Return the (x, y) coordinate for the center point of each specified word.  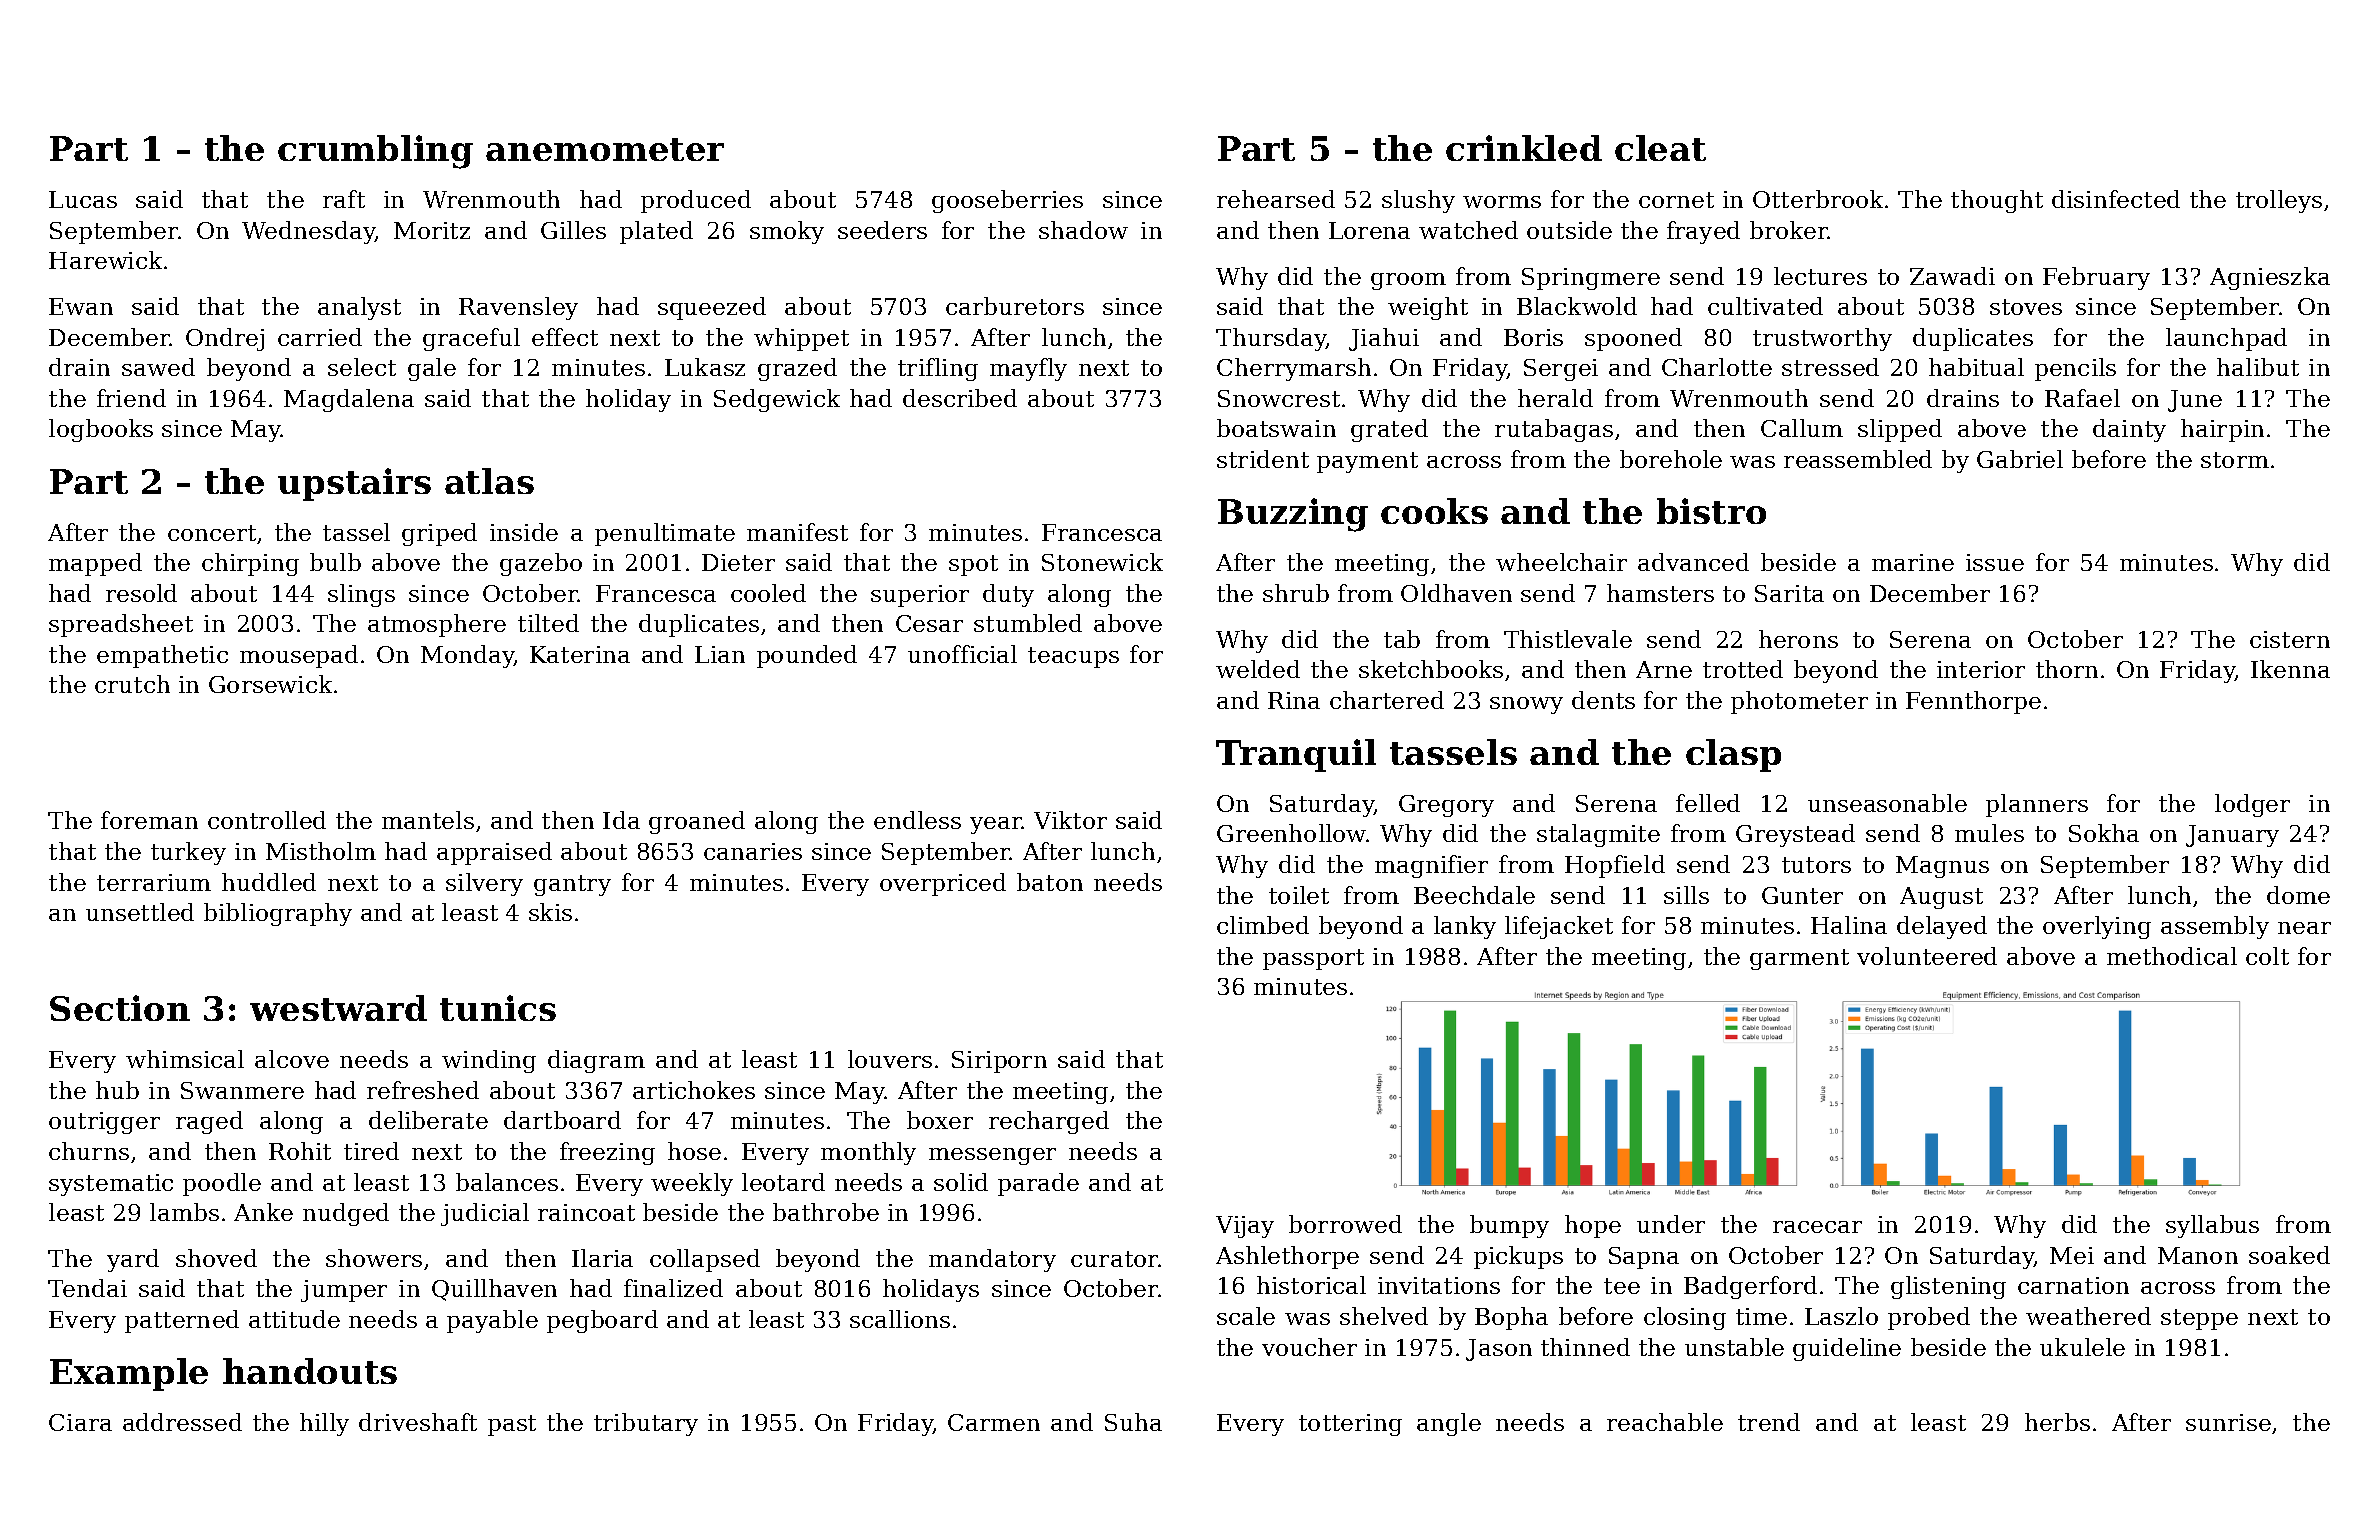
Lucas (83, 199)
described (960, 398)
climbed (1263, 925)
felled (1708, 803)
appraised (494, 853)
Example (129, 1374)
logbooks (101, 430)
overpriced (943, 884)
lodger (2252, 805)
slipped (1900, 430)
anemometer (605, 149)
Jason (1499, 1350)
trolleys (2279, 201)
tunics (498, 1008)
